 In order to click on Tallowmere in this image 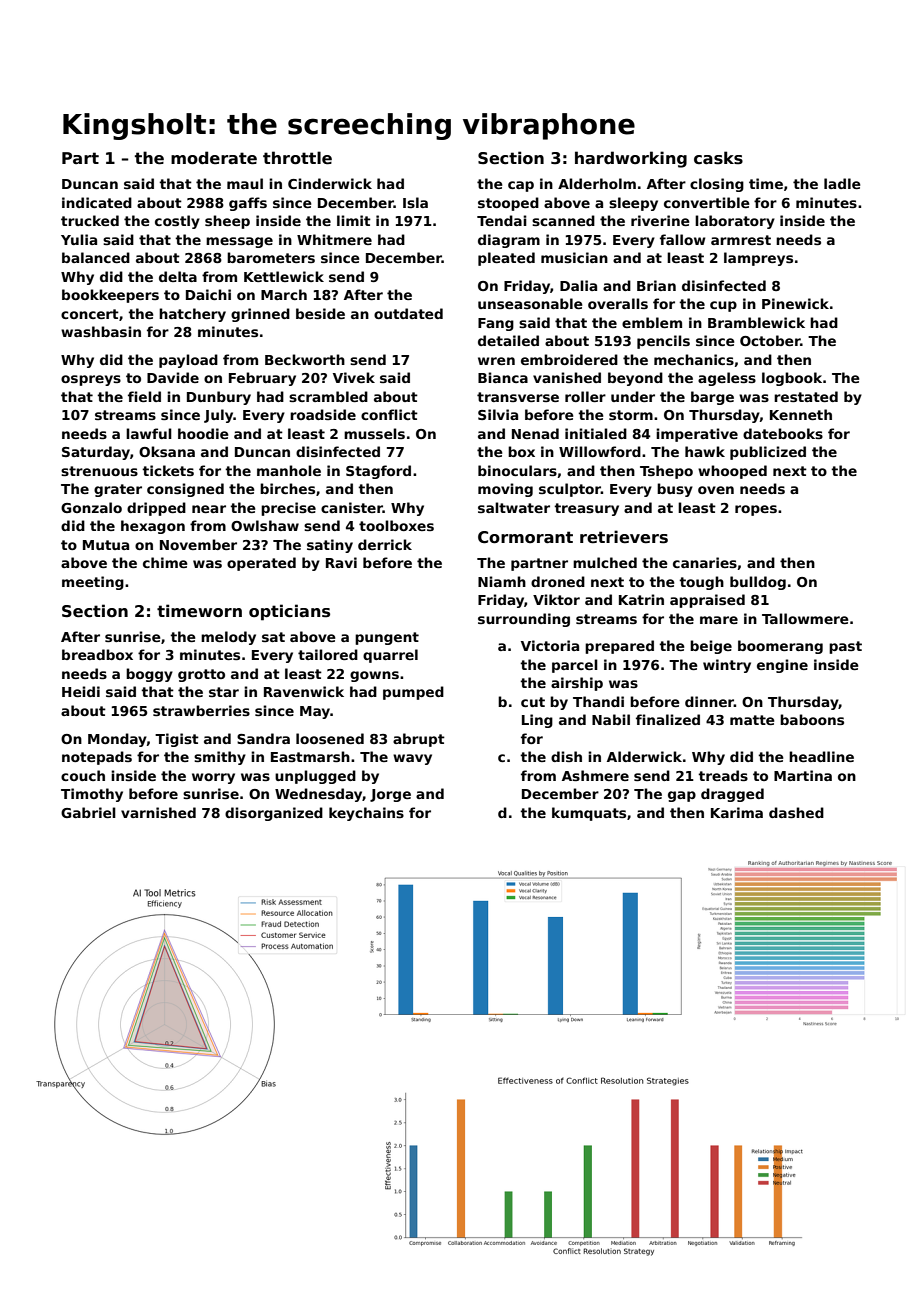, I will do `click(805, 618)`.
